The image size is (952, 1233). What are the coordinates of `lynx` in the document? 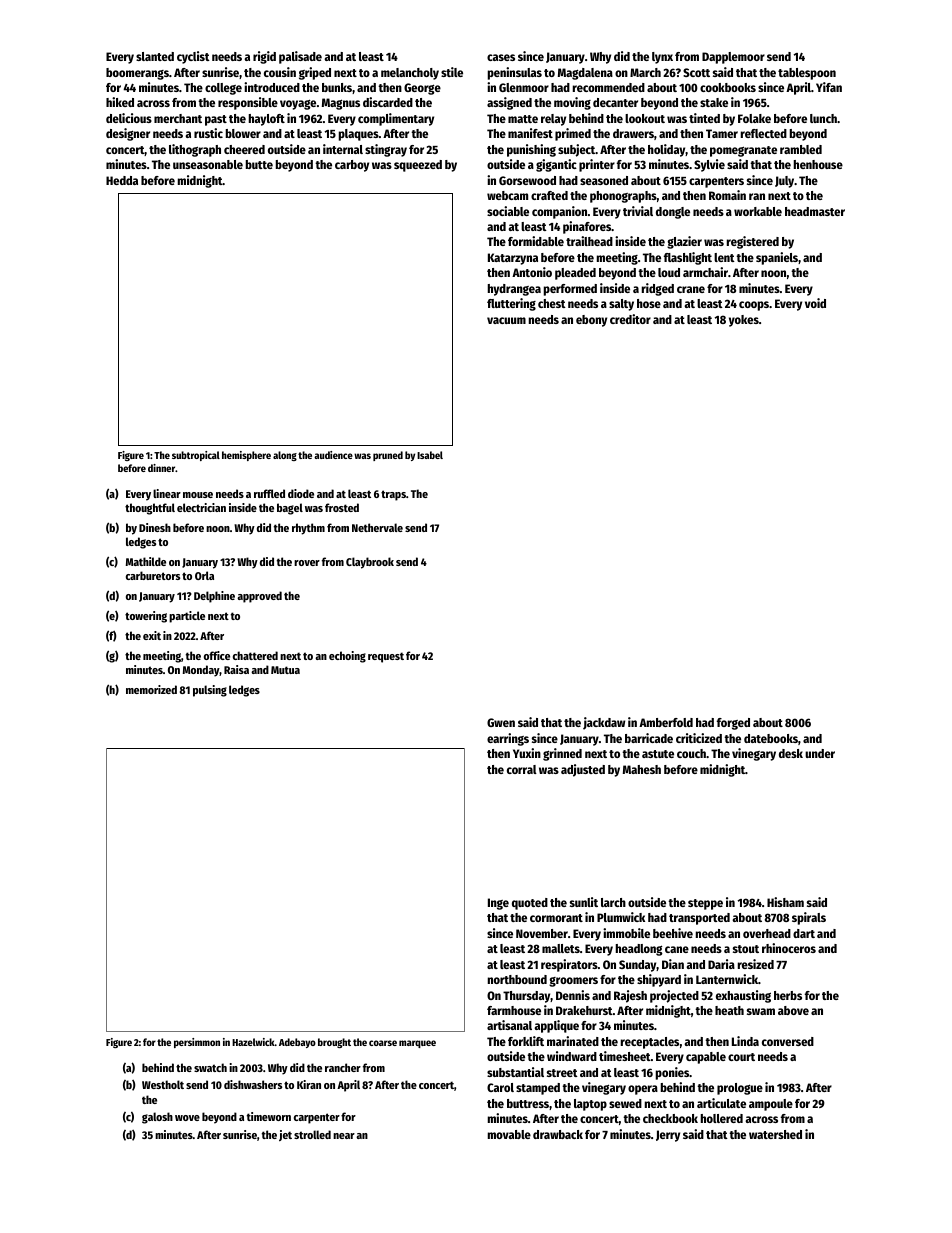 It's located at (662, 58).
